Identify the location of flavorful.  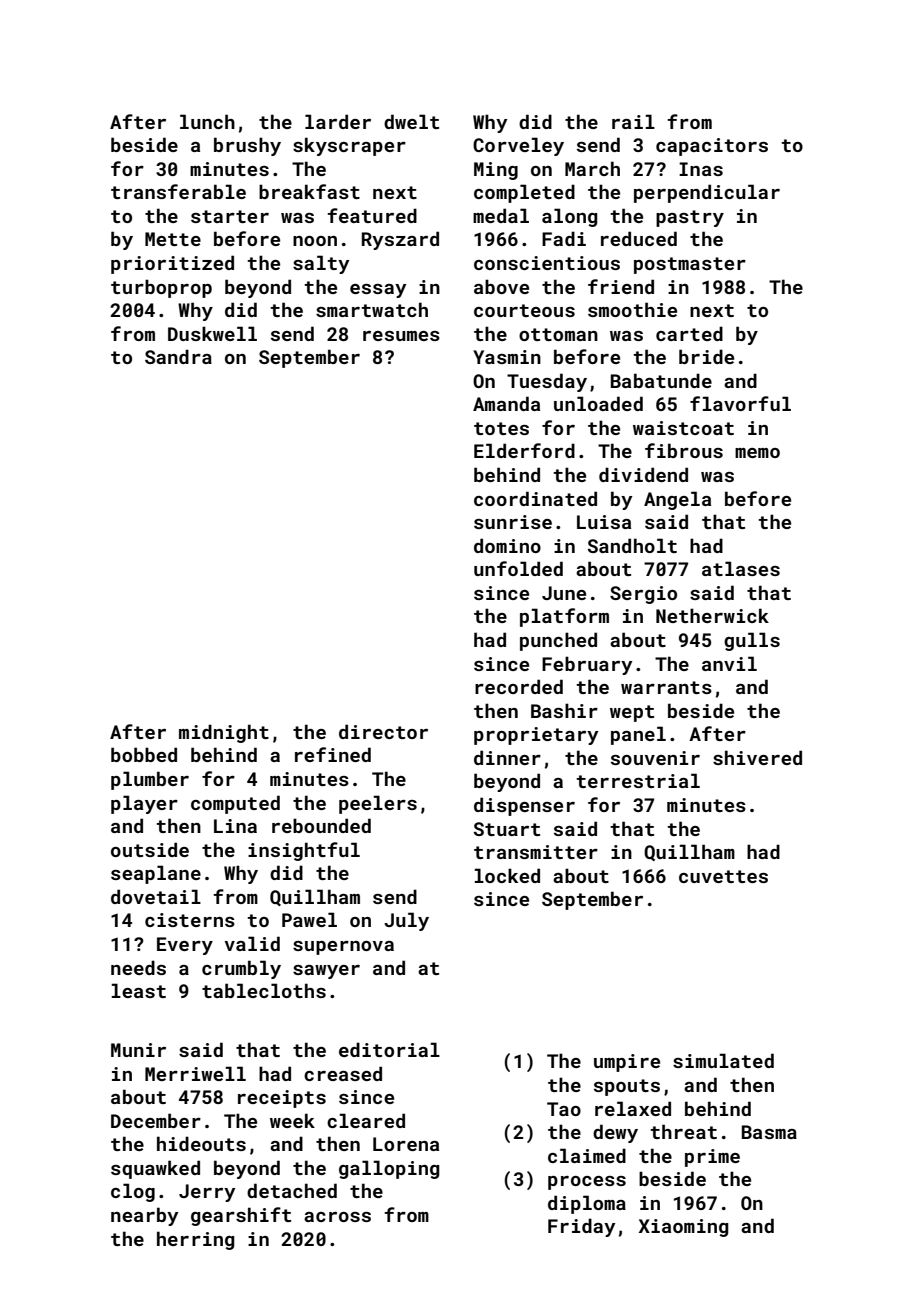
(740, 403).
